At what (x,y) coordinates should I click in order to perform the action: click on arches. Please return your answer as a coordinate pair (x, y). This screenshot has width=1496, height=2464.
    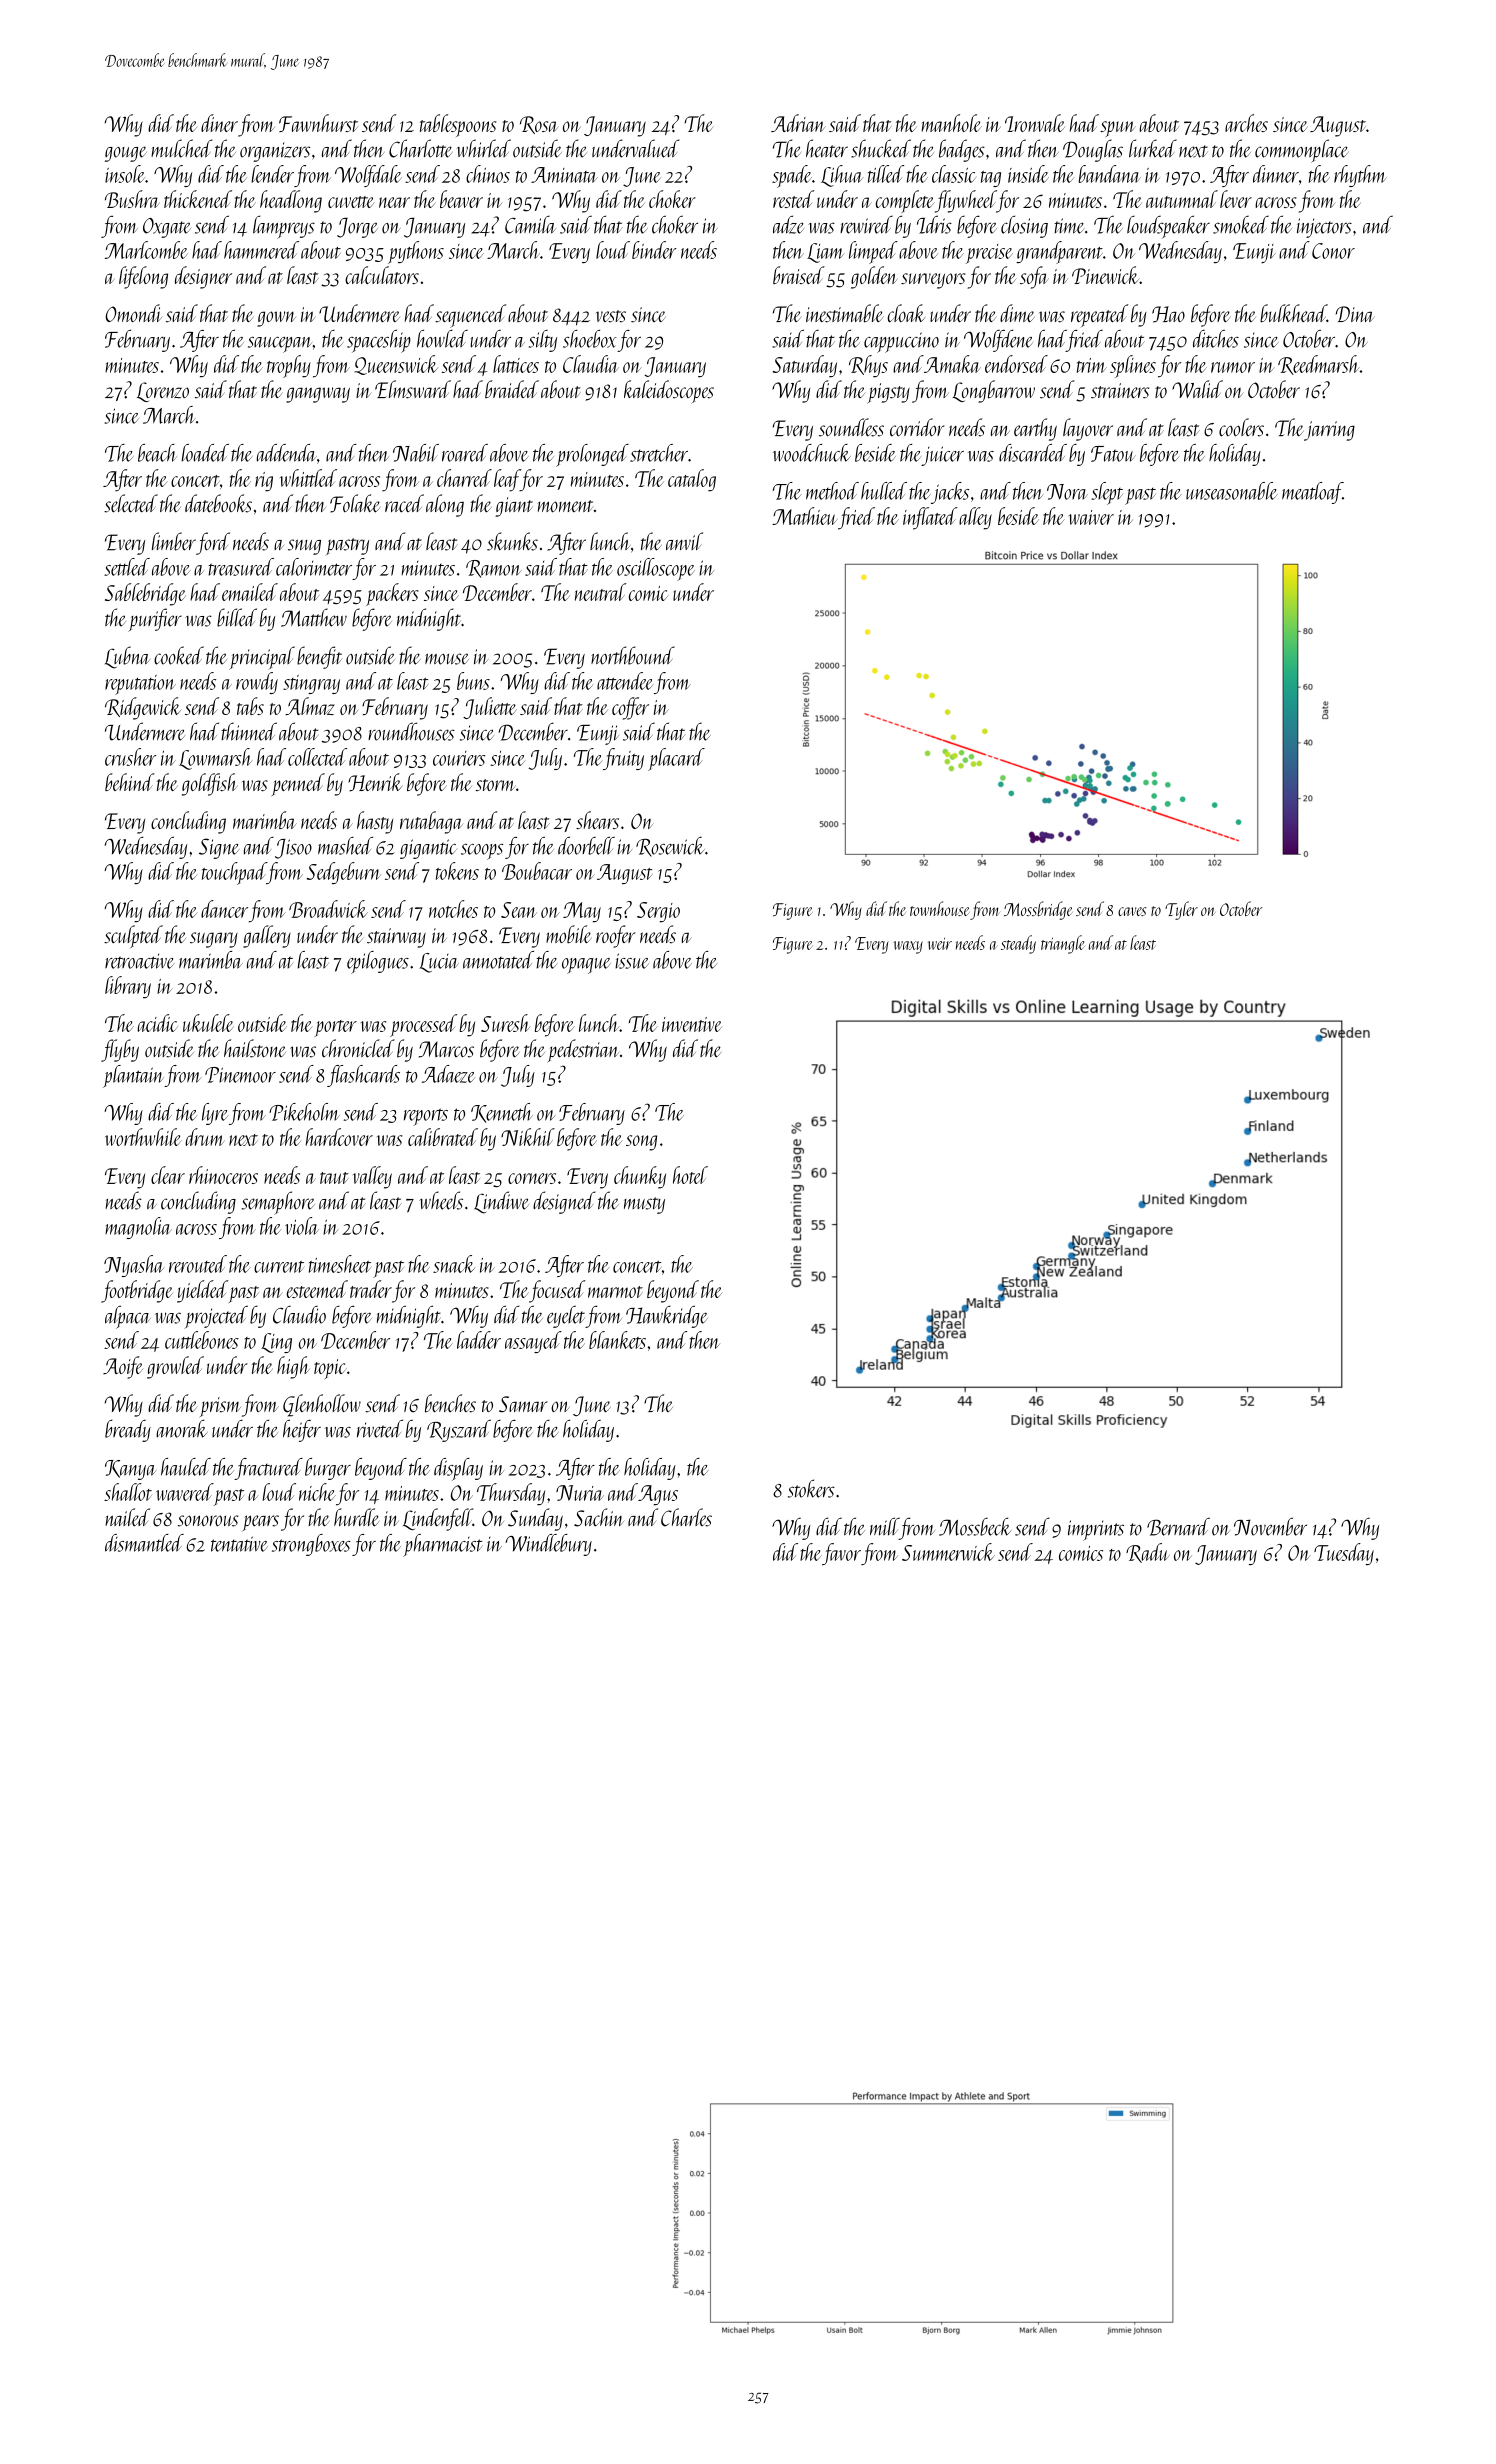
    Looking at the image, I should click on (1246, 123).
